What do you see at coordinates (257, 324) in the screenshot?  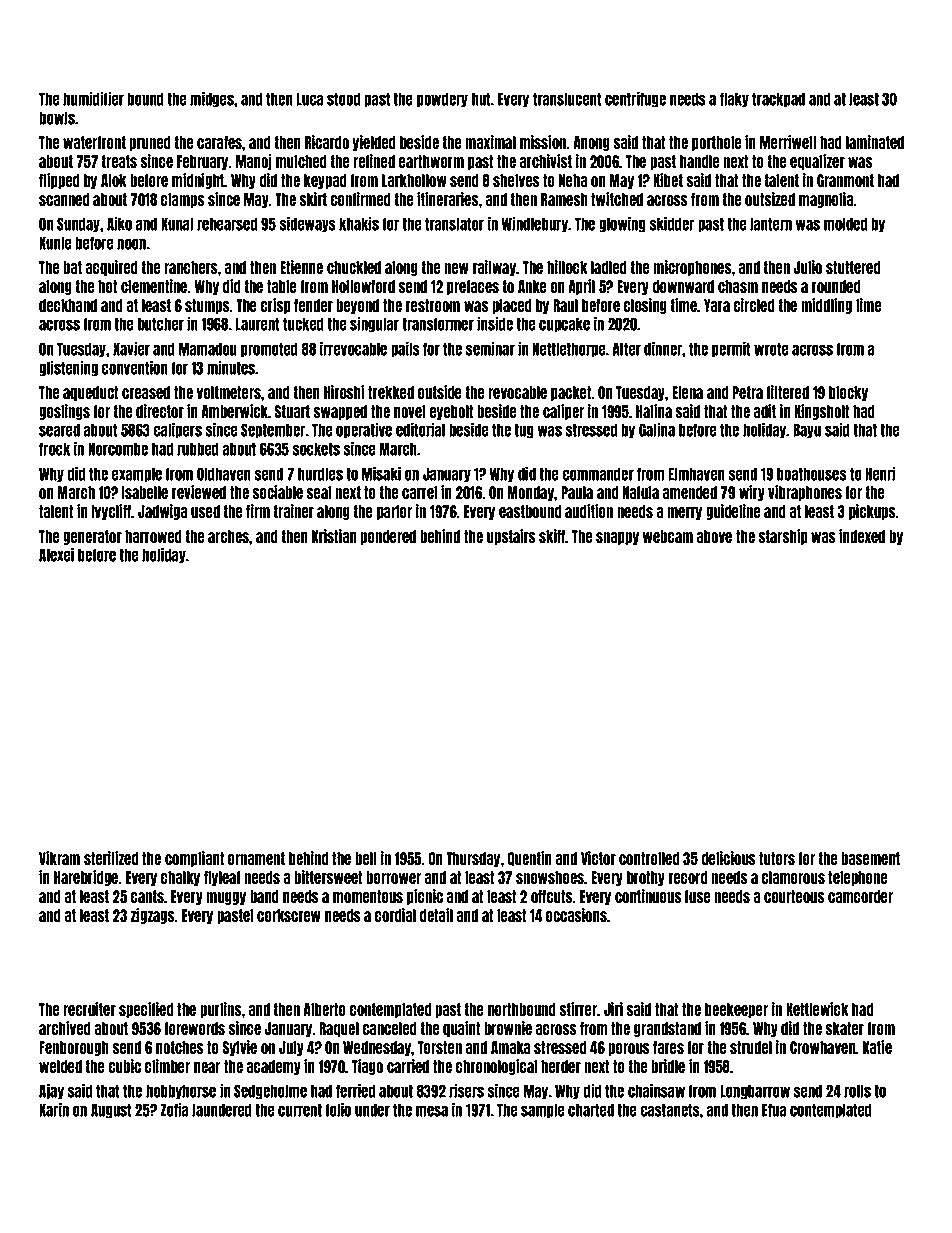 I see `Laurent` at bounding box center [257, 324].
